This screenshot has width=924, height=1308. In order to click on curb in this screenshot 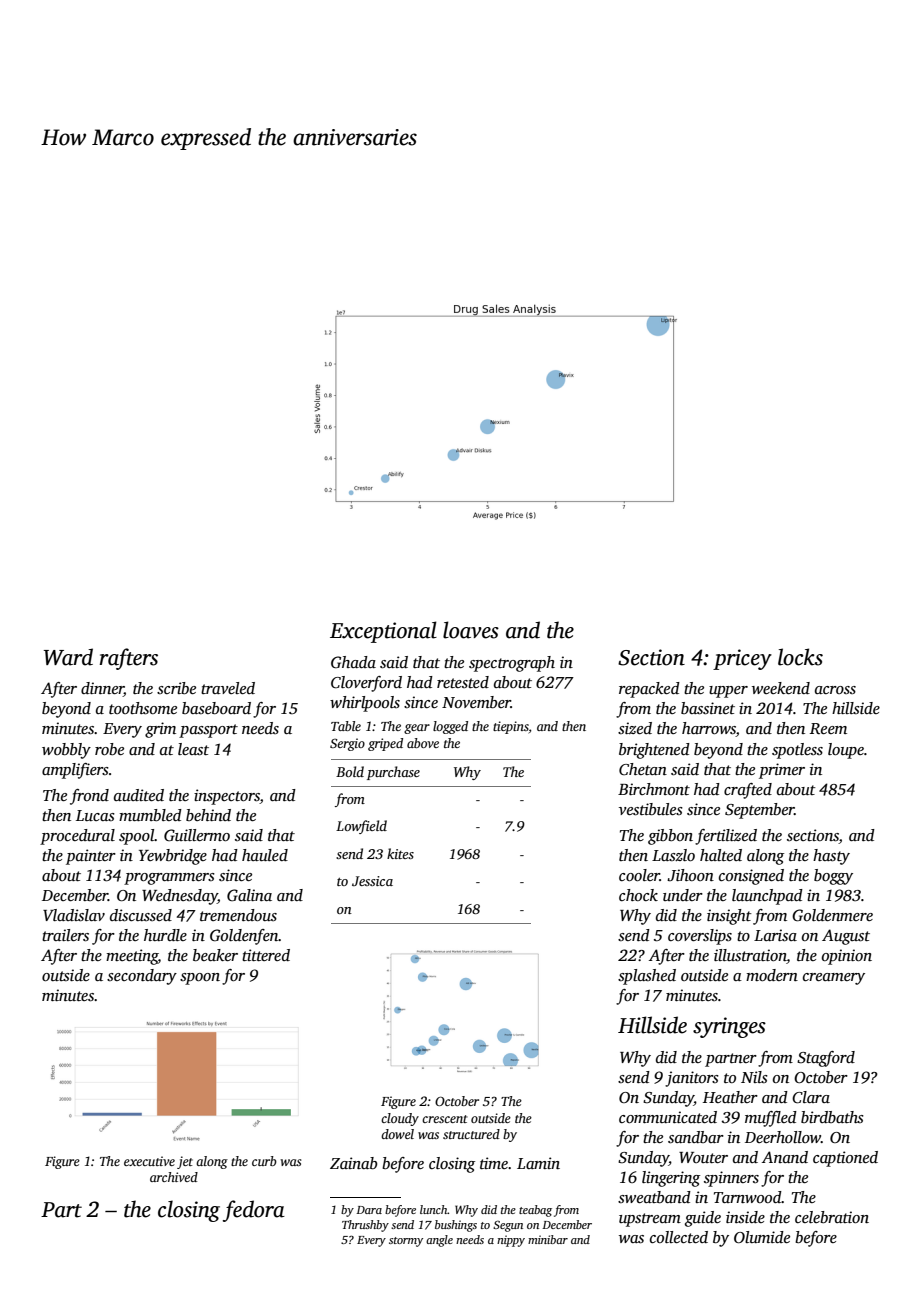, I will do `click(264, 1161)`.
